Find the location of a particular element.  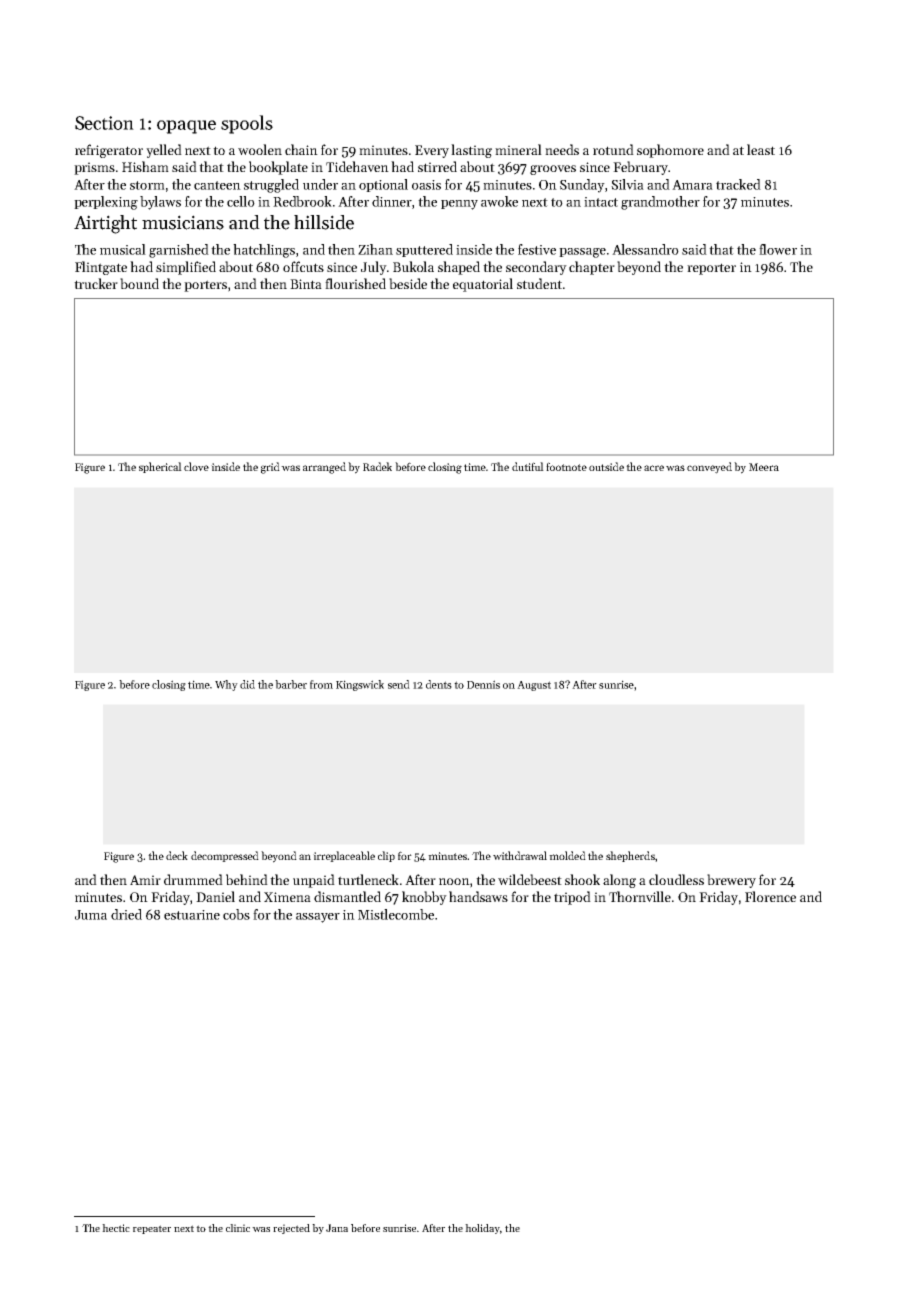

mineral is located at coordinates (518, 149).
